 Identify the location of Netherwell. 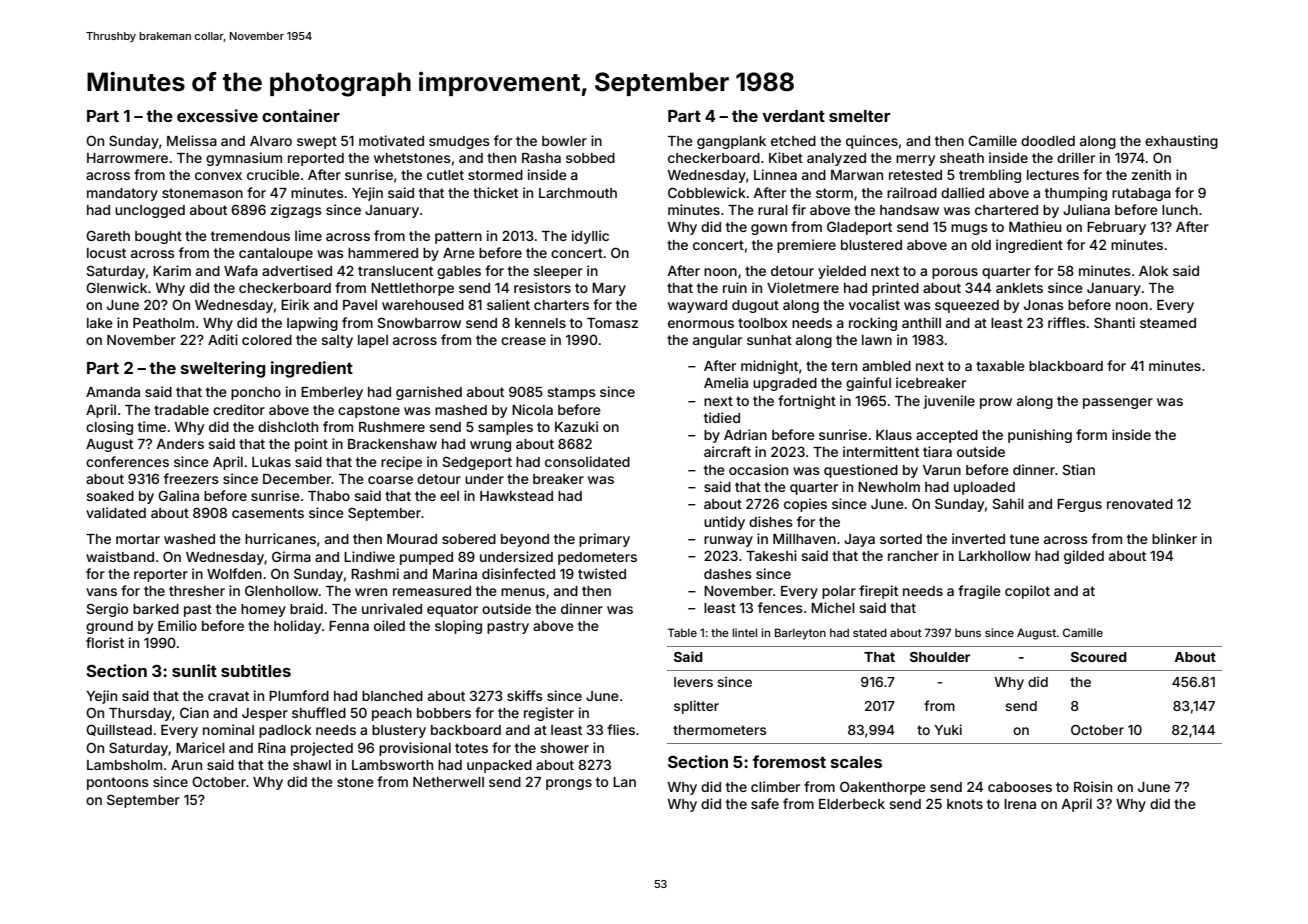
(448, 782).
